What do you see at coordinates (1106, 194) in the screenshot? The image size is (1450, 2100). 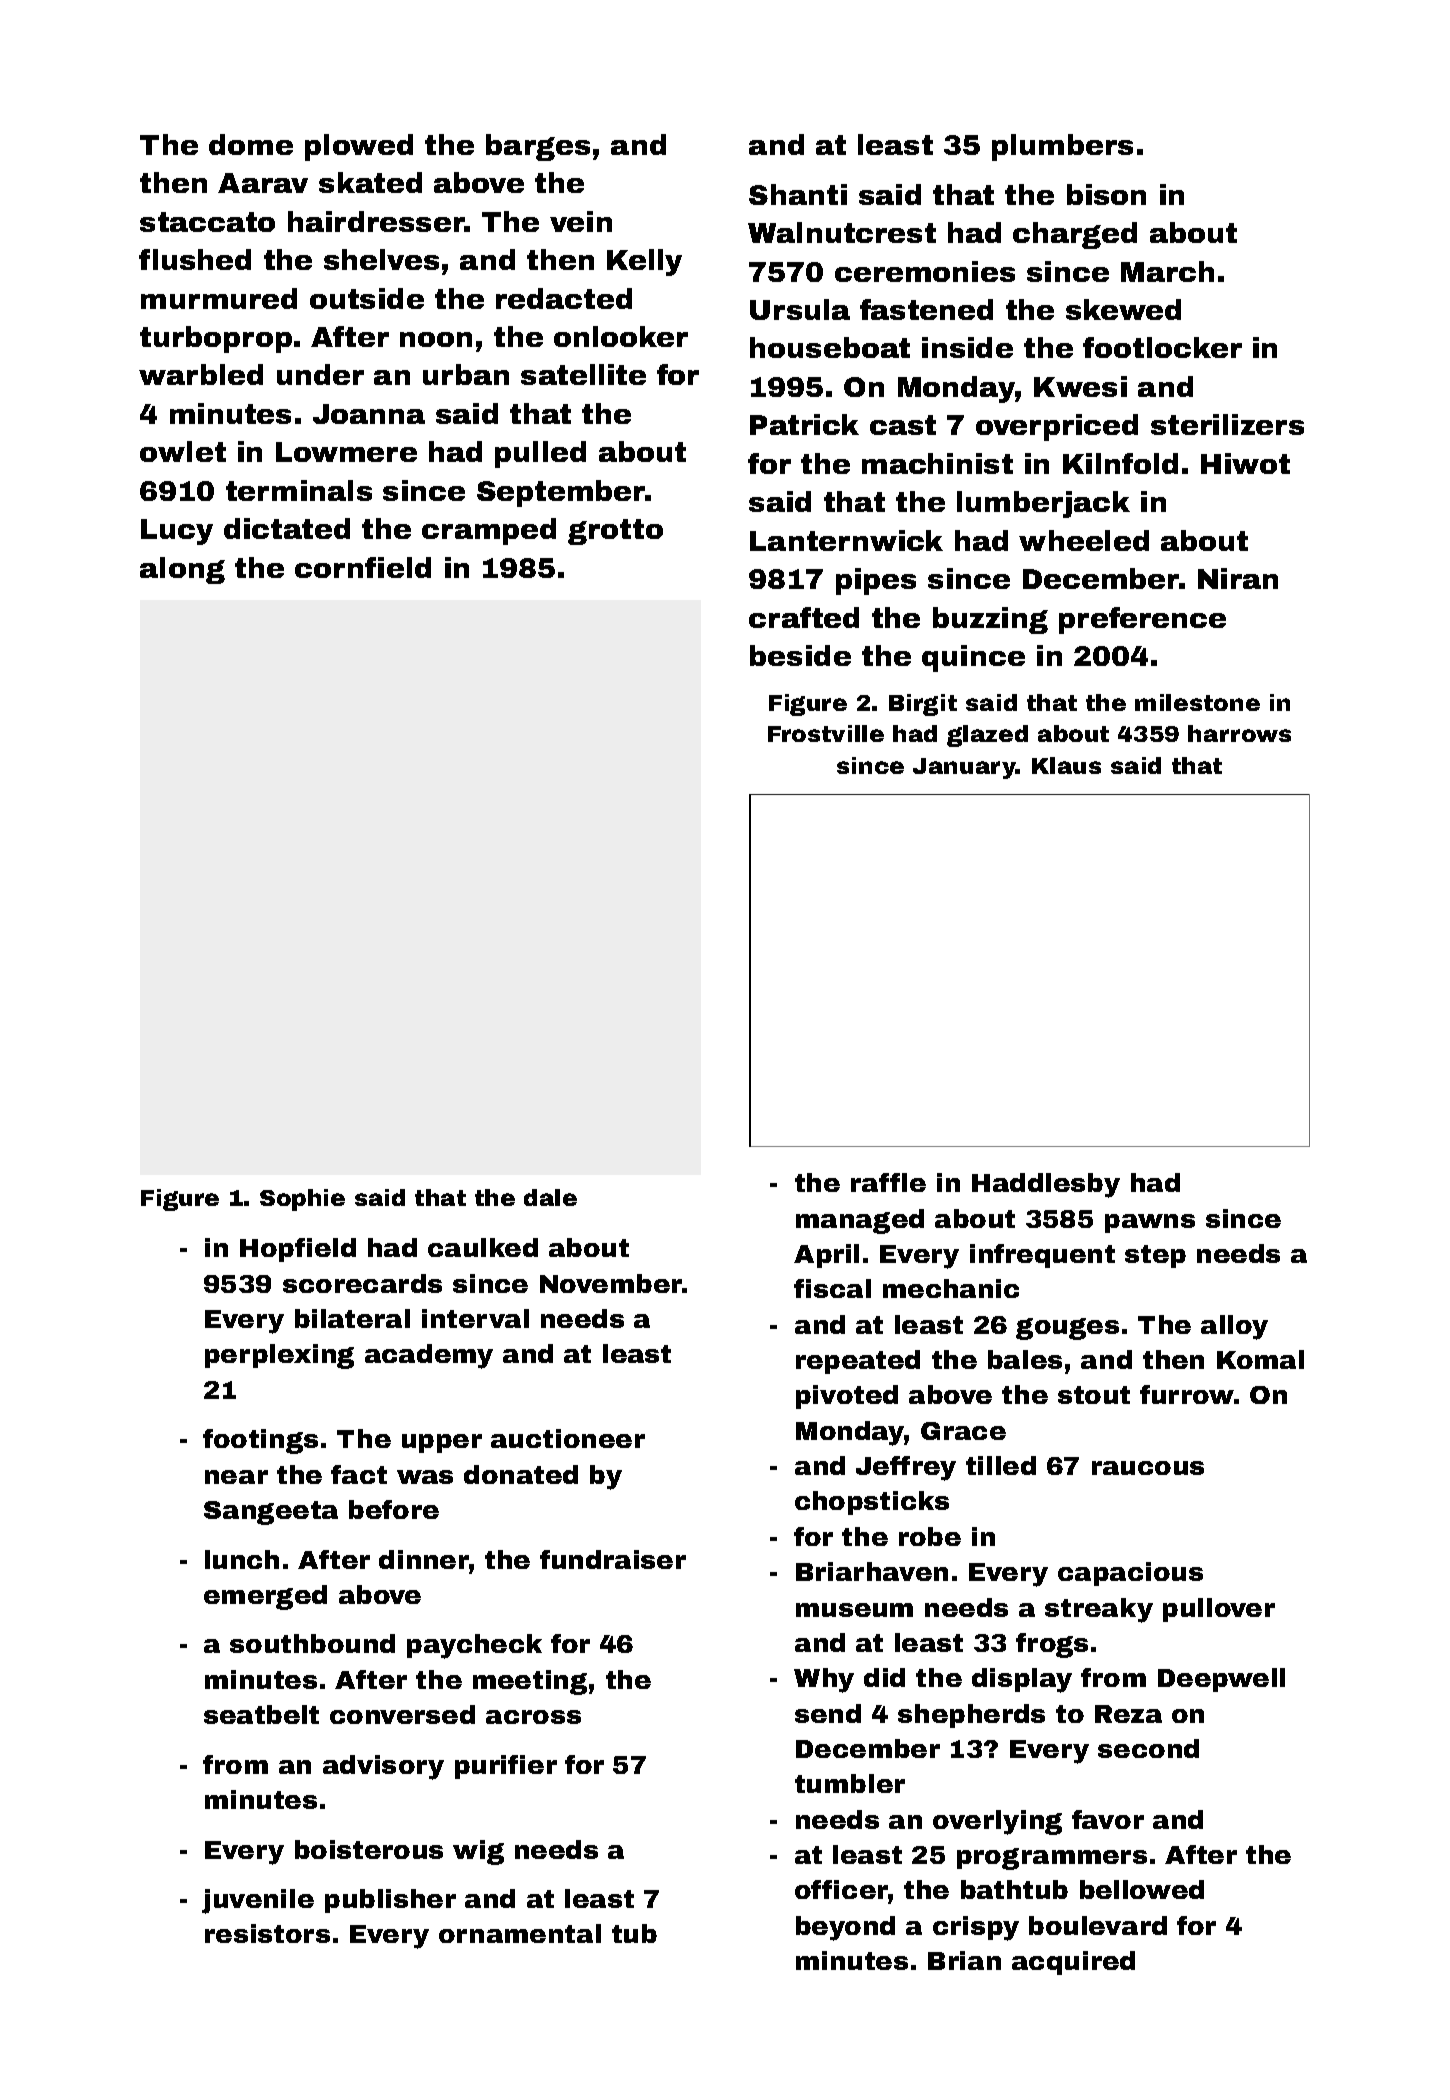 I see `bison` at bounding box center [1106, 194].
